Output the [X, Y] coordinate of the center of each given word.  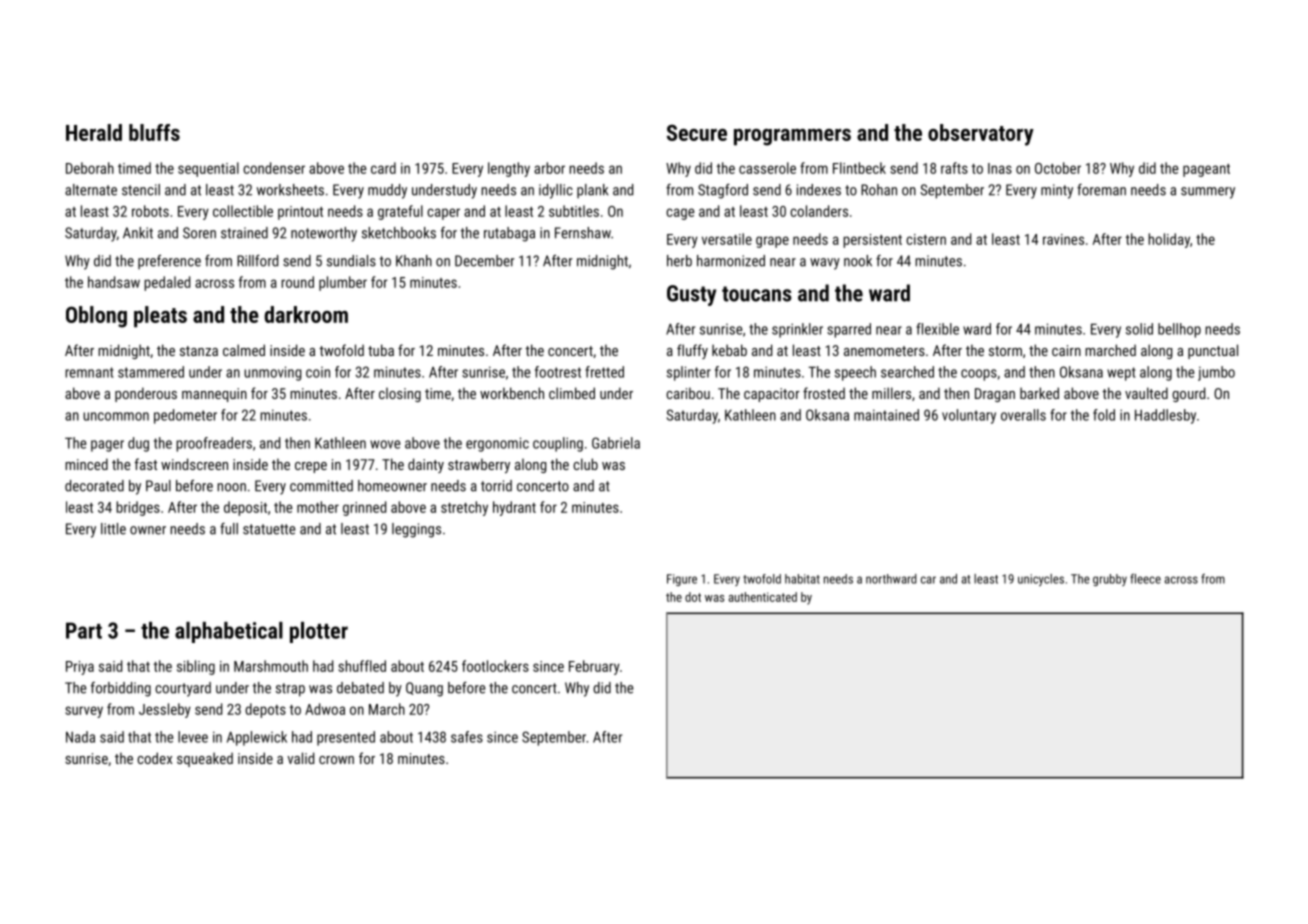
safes [467, 737]
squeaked [205, 759]
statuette [269, 529]
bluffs [154, 132]
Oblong [96, 317]
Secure [697, 132]
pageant [1206, 170]
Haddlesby [1165, 416]
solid [1139, 329]
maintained [886, 415]
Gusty [691, 295]
